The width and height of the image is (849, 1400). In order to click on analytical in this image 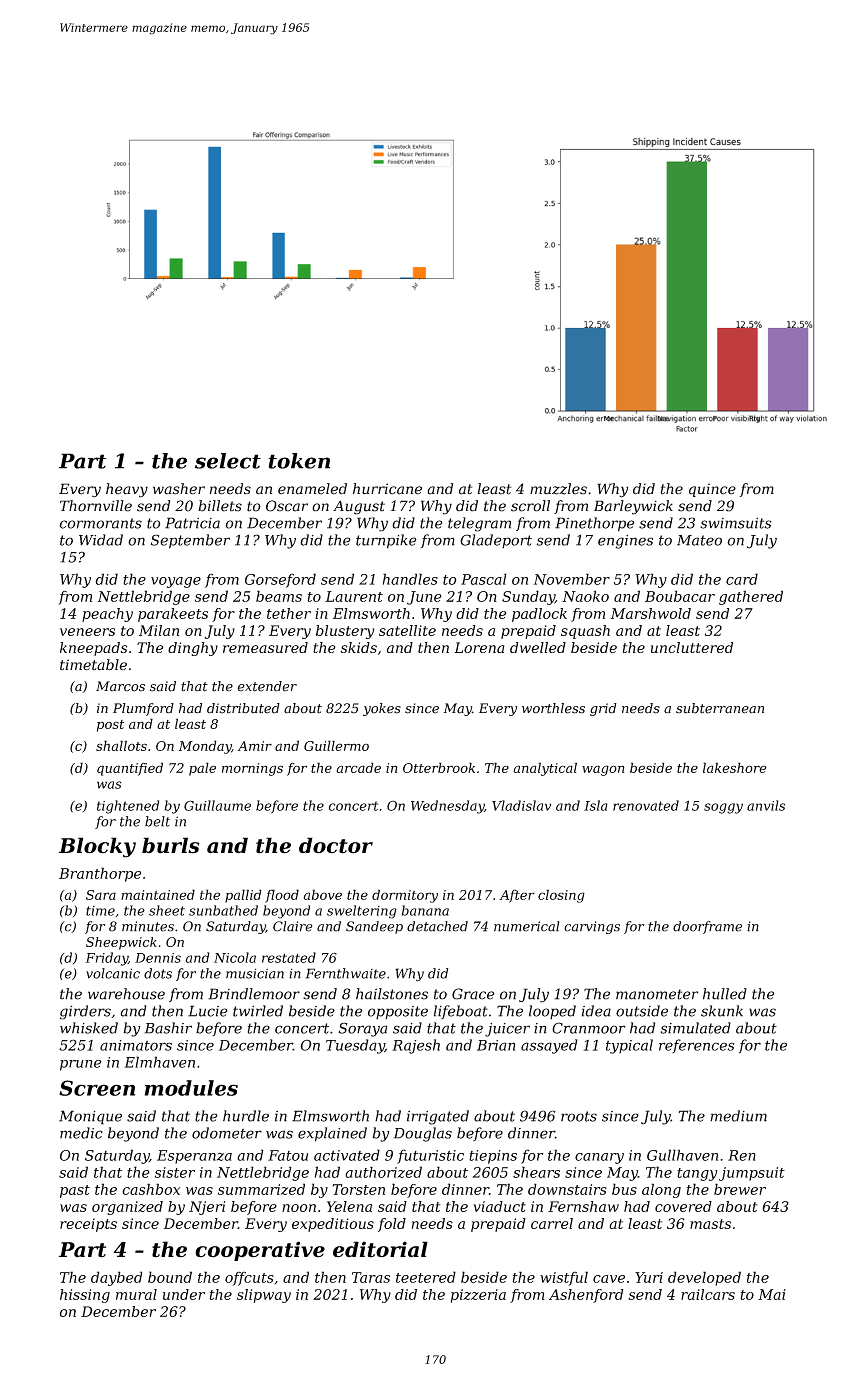, I will do `click(545, 769)`.
